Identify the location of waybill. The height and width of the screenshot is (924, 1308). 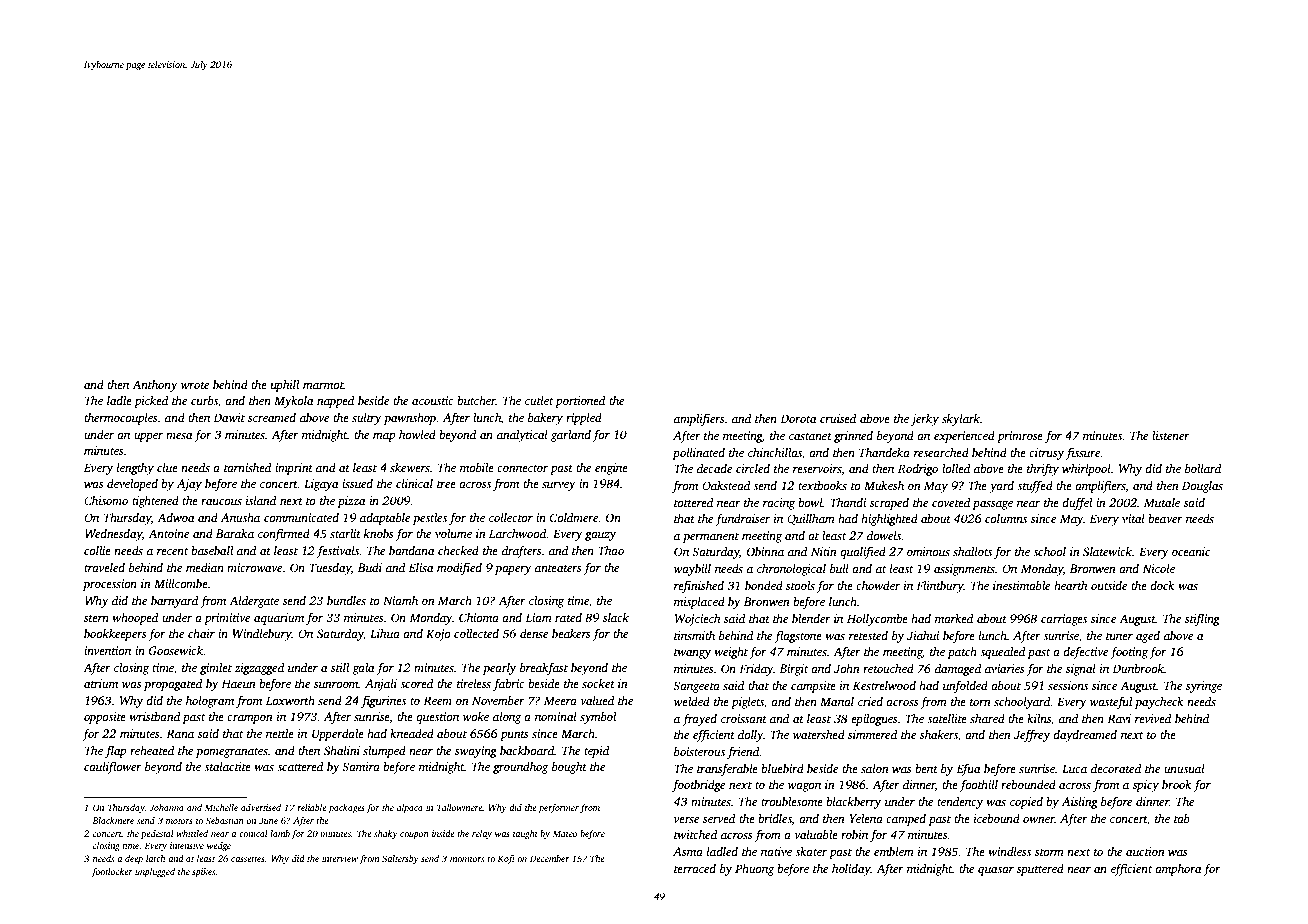
(692, 570).
